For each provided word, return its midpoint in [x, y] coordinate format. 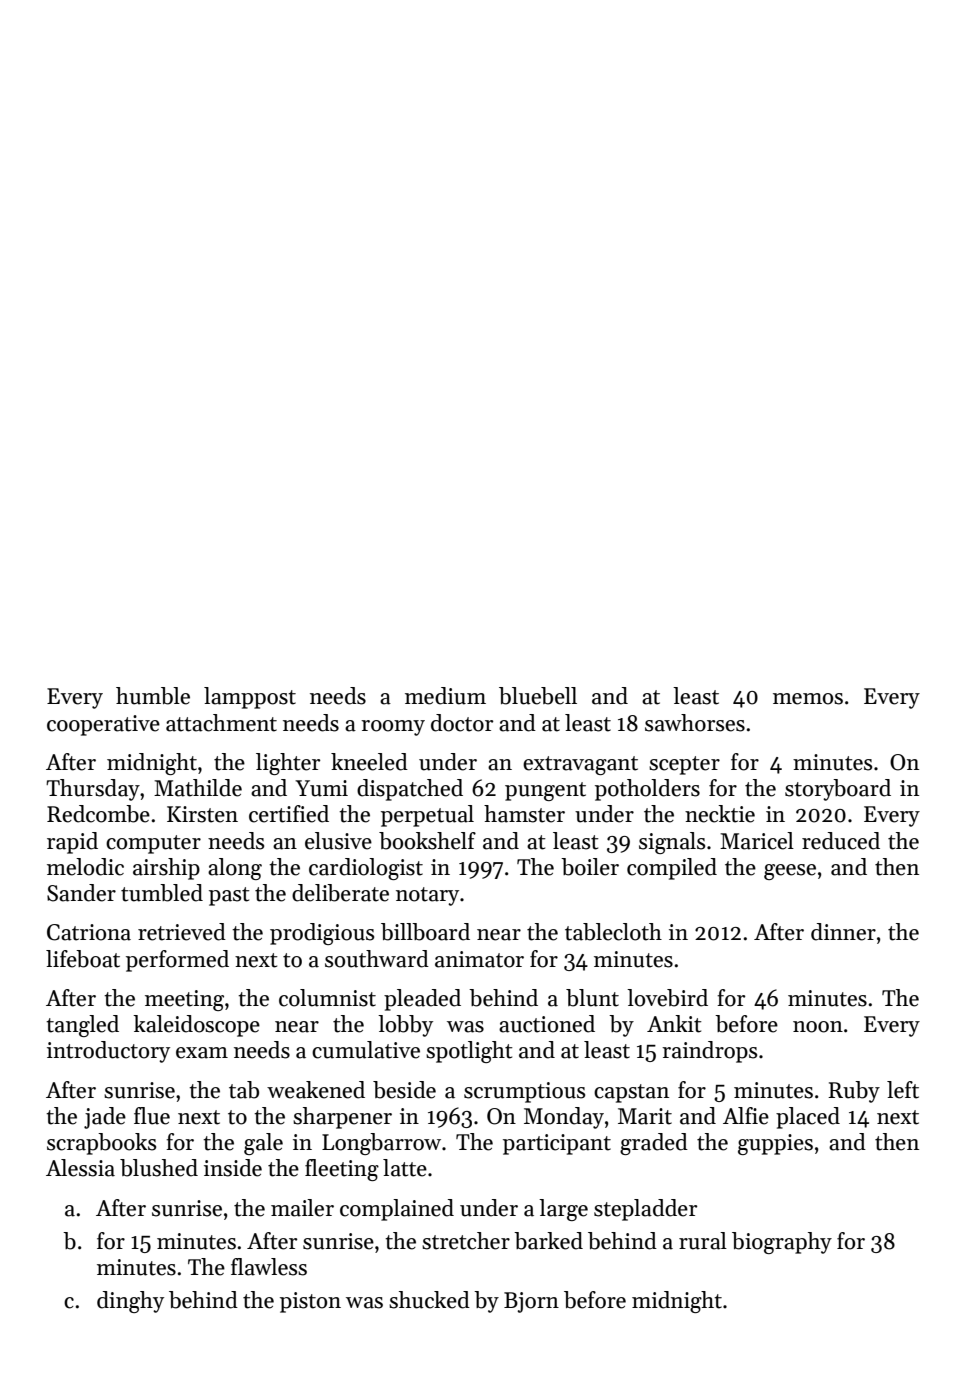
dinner [843, 932]
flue [152, 1116]
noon [818, 1027]
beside [404, 1090]
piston [310, 1302]
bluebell [538, 696]
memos [808, 699]
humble [153, 696]
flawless [269, 1267]
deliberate [340, 893]
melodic [85, 867]
